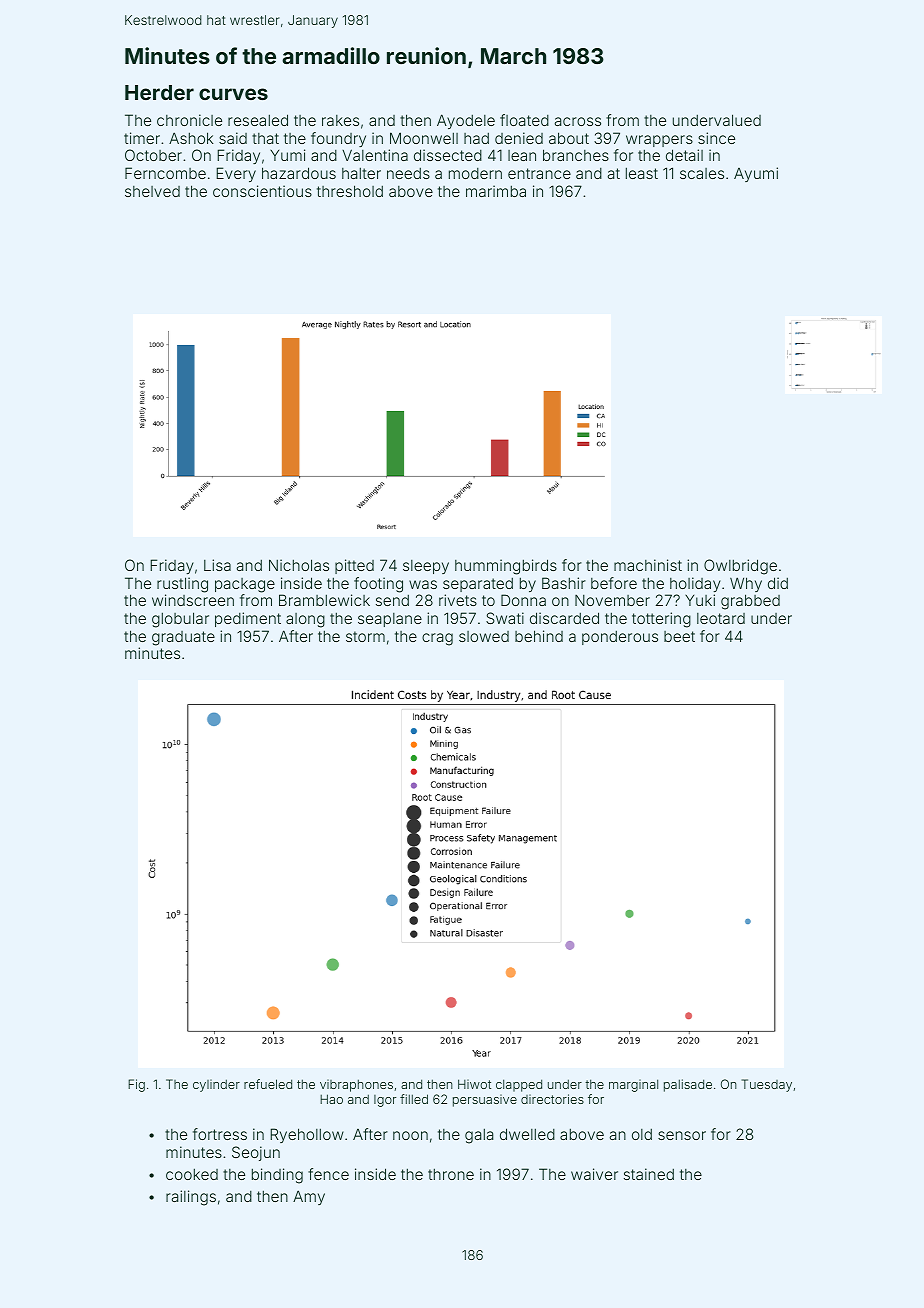 The height and width of the page is (1308, 924). Describe the element at coordinates (354, 566) in the page. I see `pitted` at that location.
